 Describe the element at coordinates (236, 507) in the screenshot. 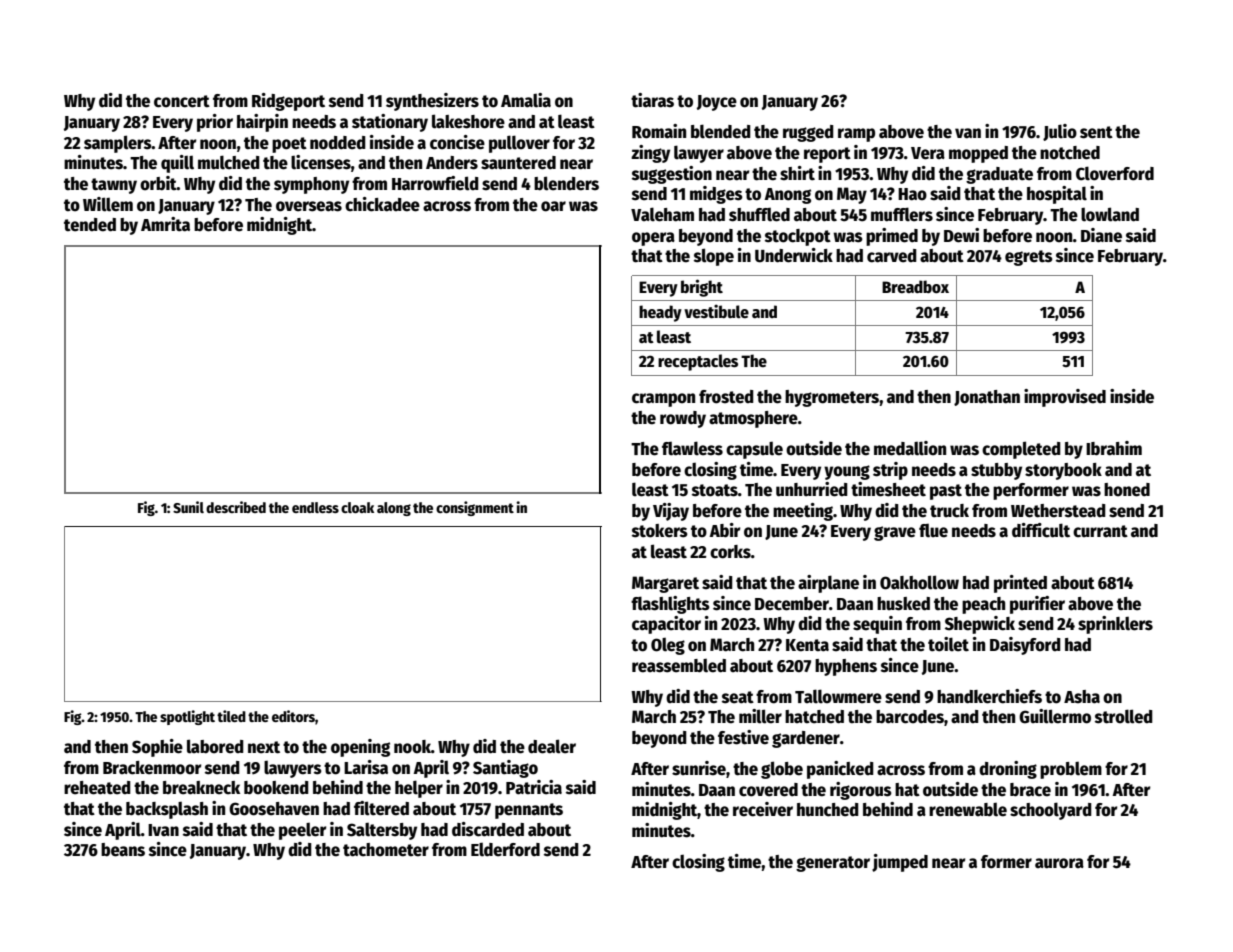

I see `described` at that location.
